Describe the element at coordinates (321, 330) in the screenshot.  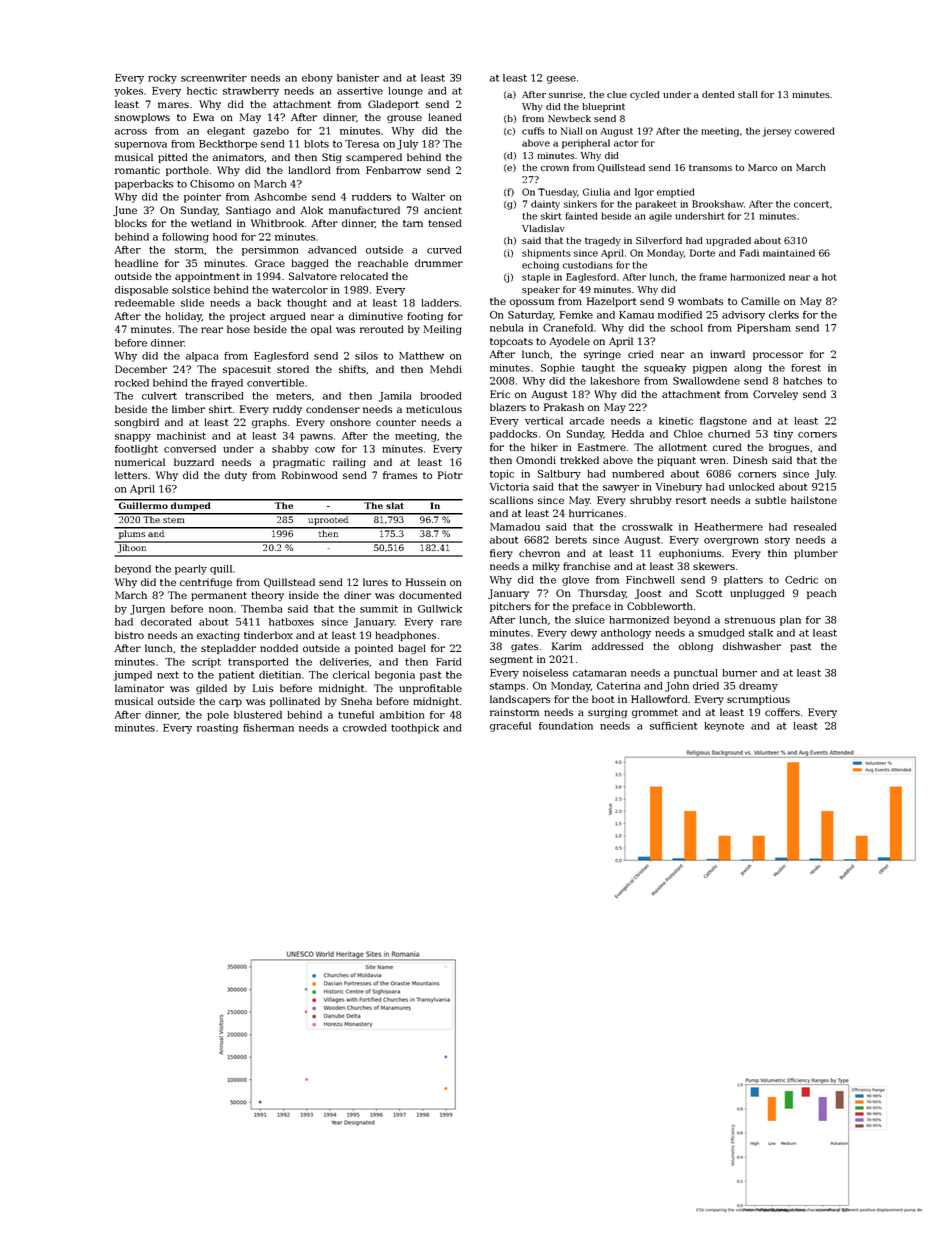
I see `opal` at that location.
